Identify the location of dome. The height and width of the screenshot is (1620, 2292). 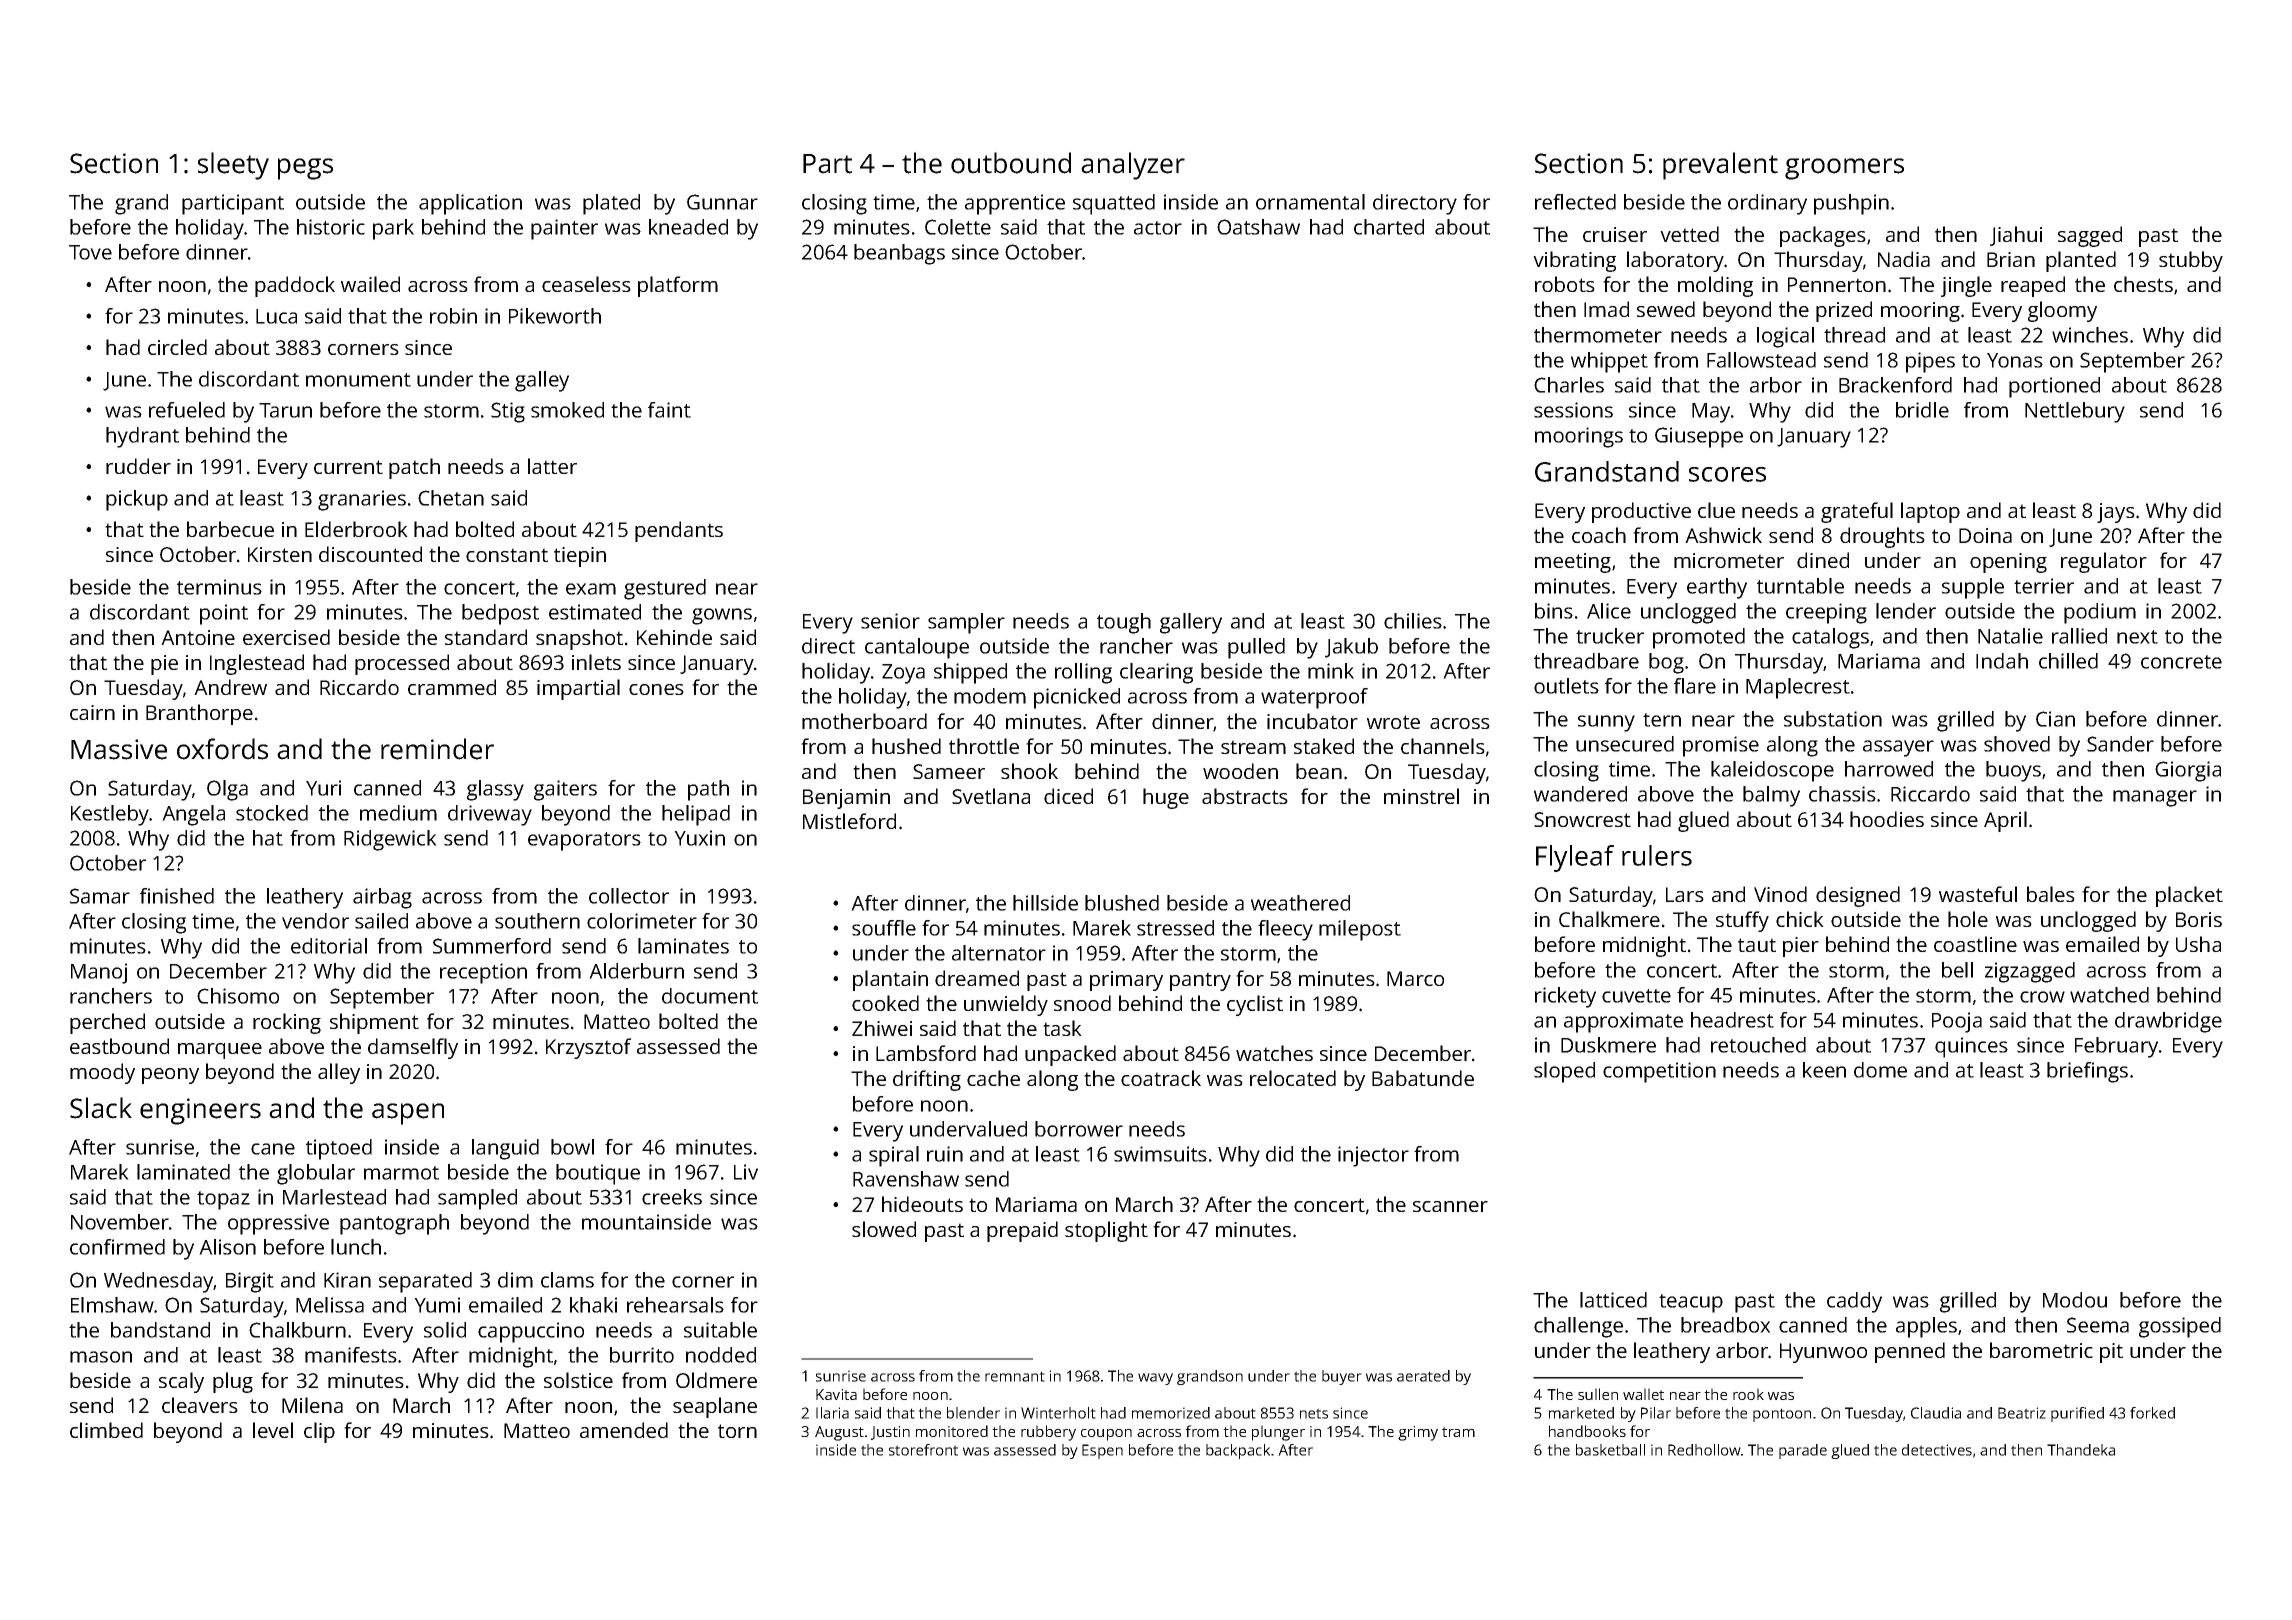
(1880, 1070).
